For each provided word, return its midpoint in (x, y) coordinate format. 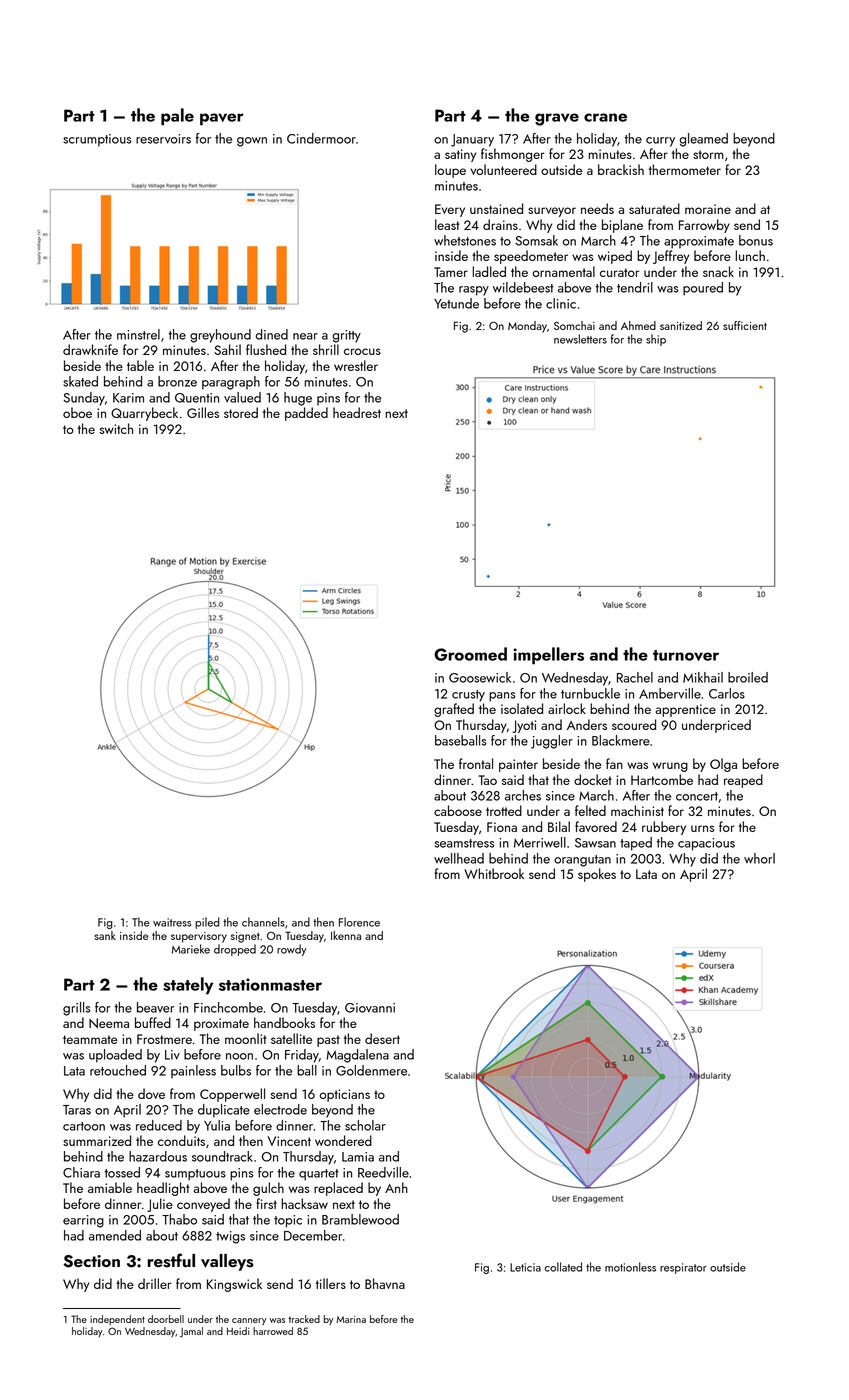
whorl (759, 858)
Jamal (191, 1332)
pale (177, 117)
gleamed (703, 140)
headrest (357, 412)
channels (263, 922)
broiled (748, 677)
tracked (304, 1319)
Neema (109, 1023)
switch (116, 428)
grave (557, 119)
